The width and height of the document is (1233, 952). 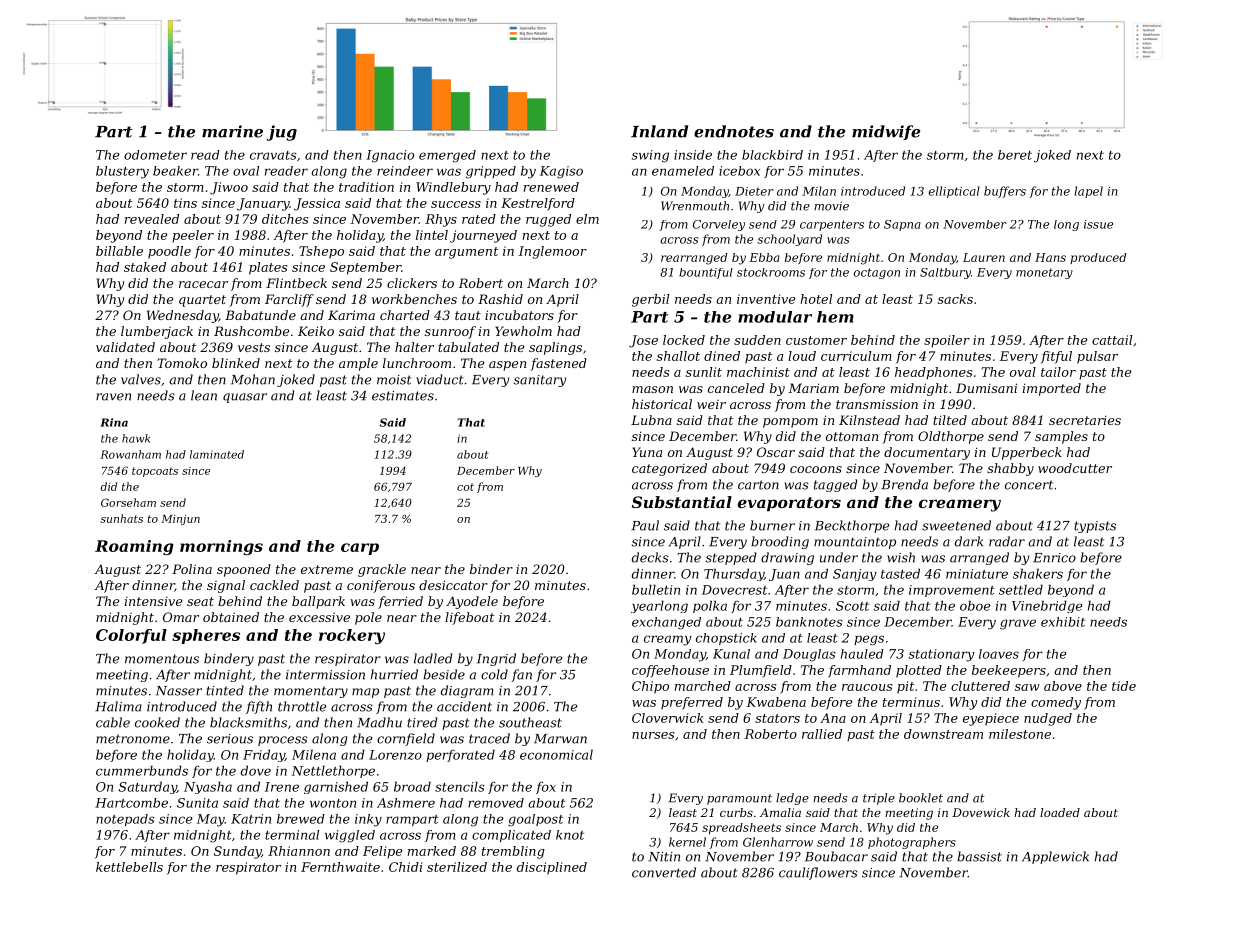 What do you see at coordinates (682, 502) in the document?
I see `Substantial` at bounding box center [682, 502].
